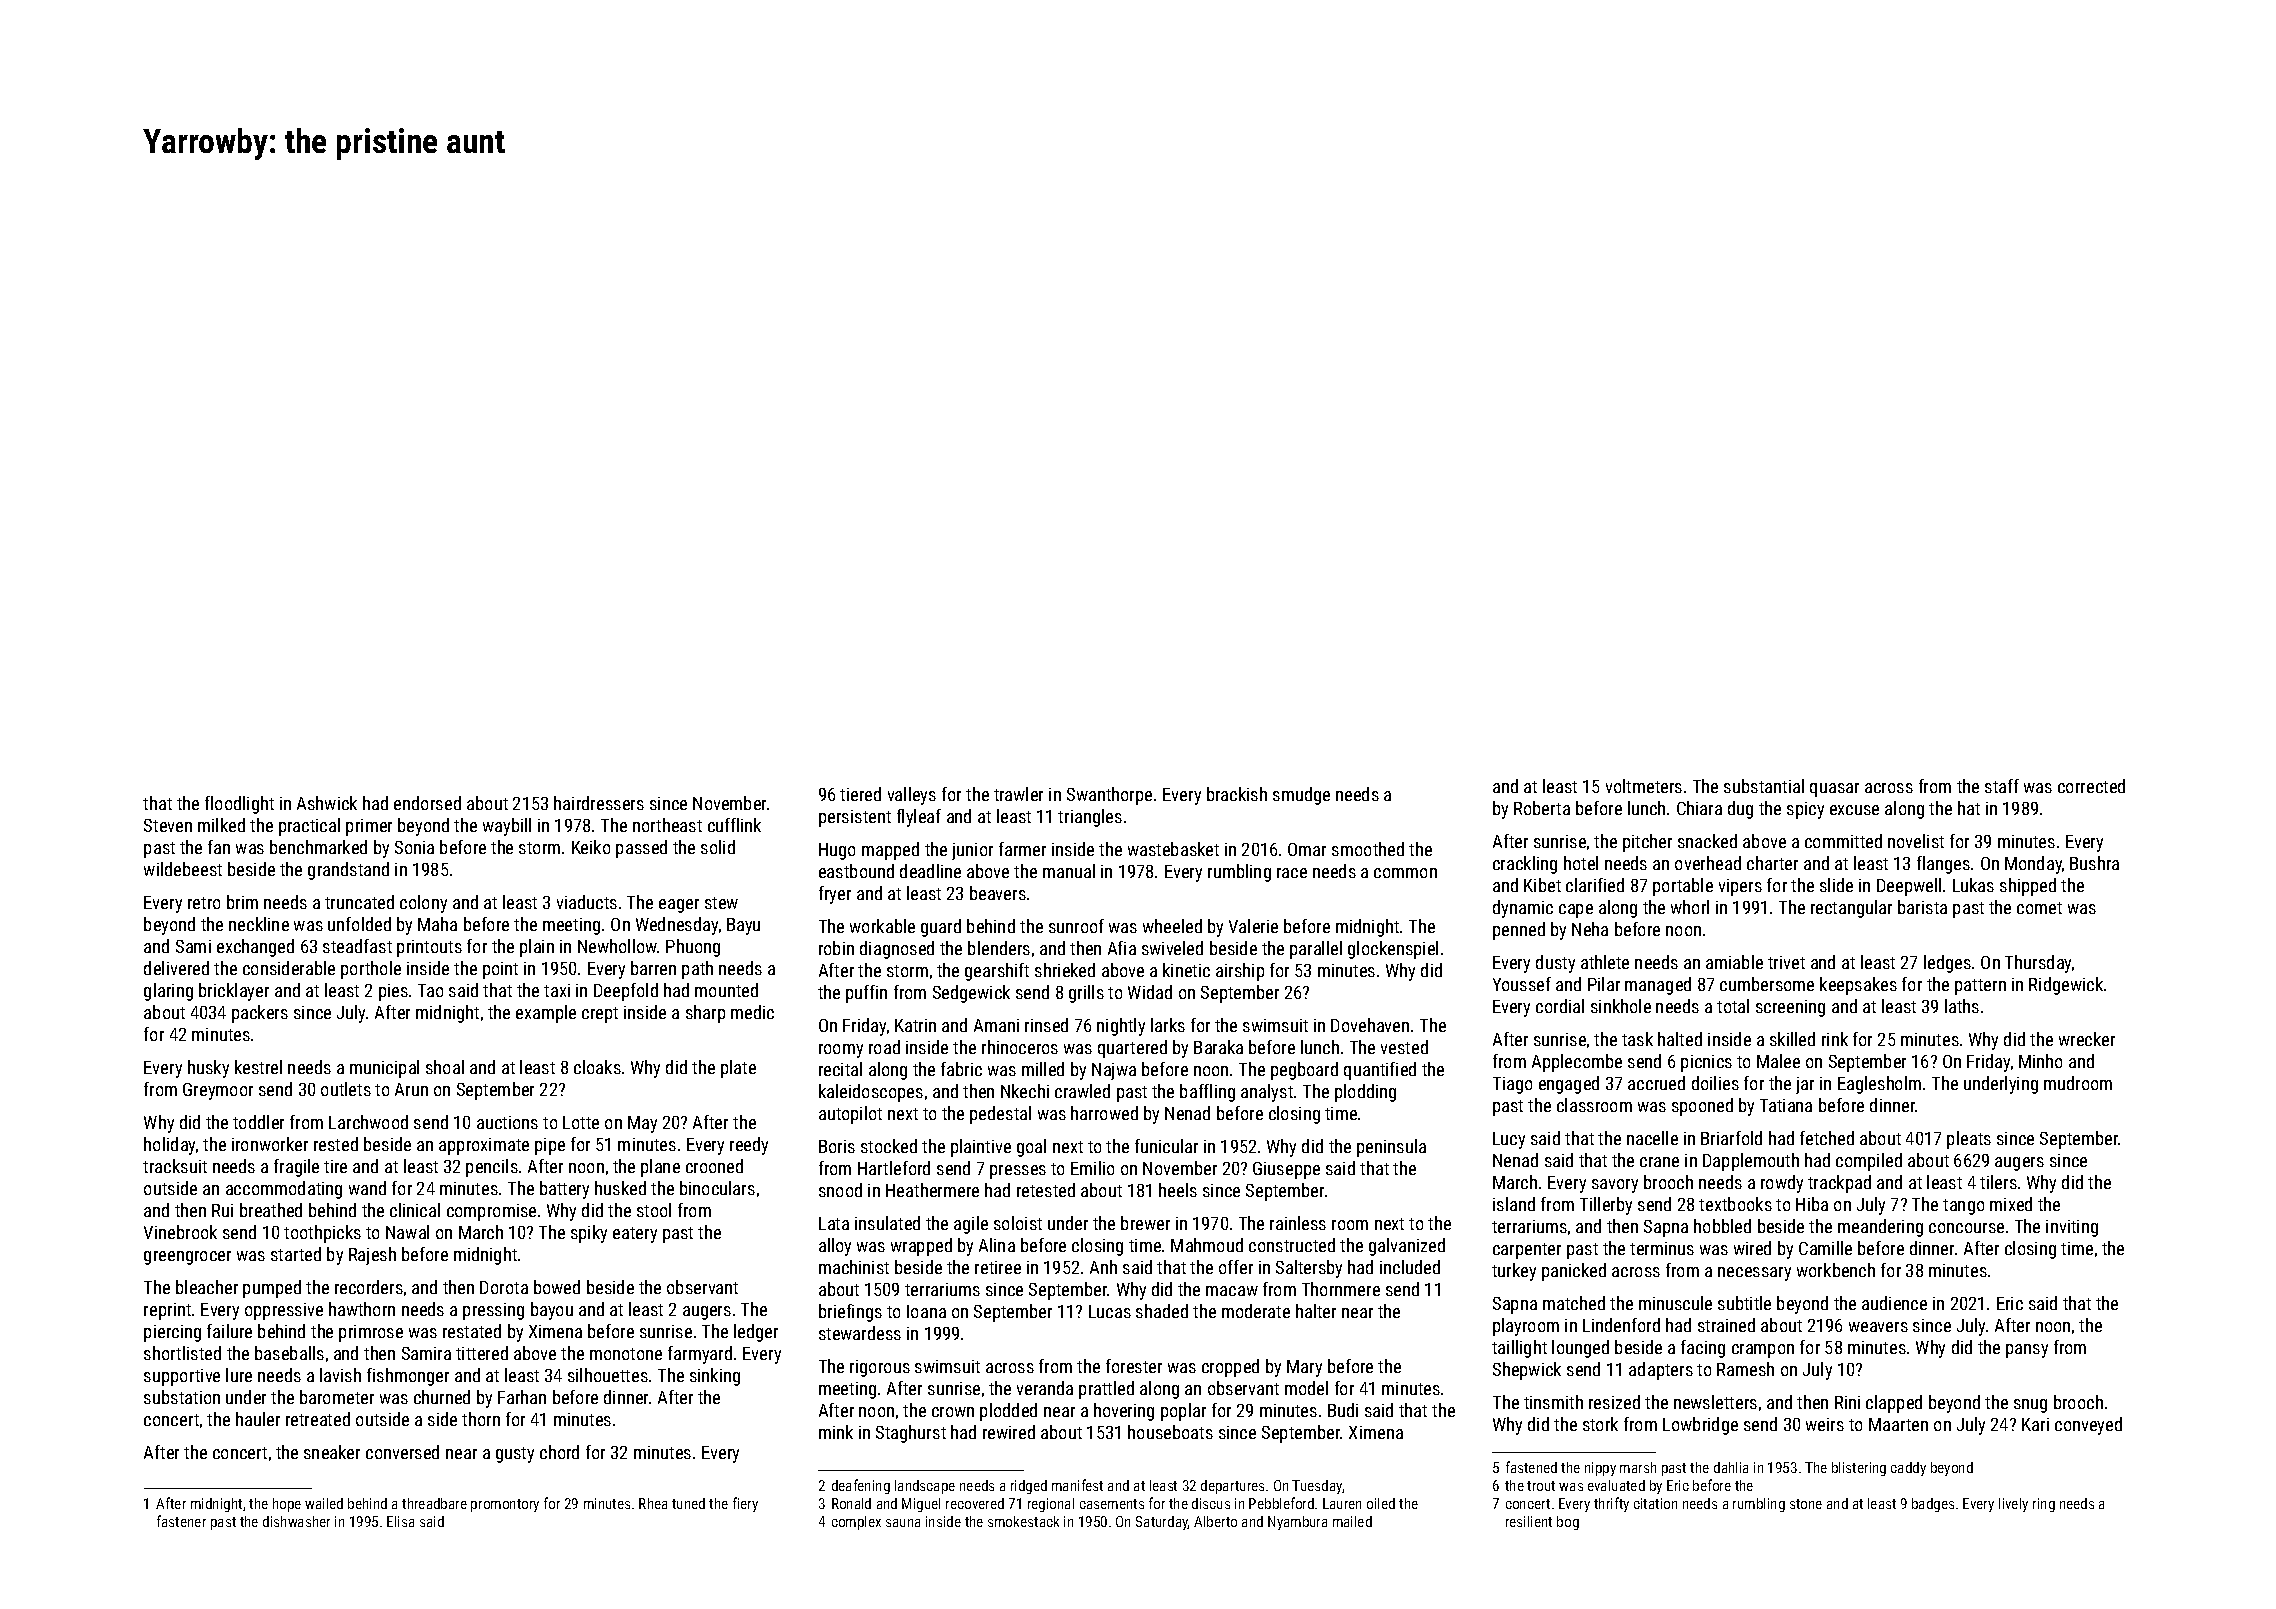 This screenshot has width=2276, height=1609. Describe the element at coordinates (1836, 885) in the screenshot. I see `slide` at that location.
